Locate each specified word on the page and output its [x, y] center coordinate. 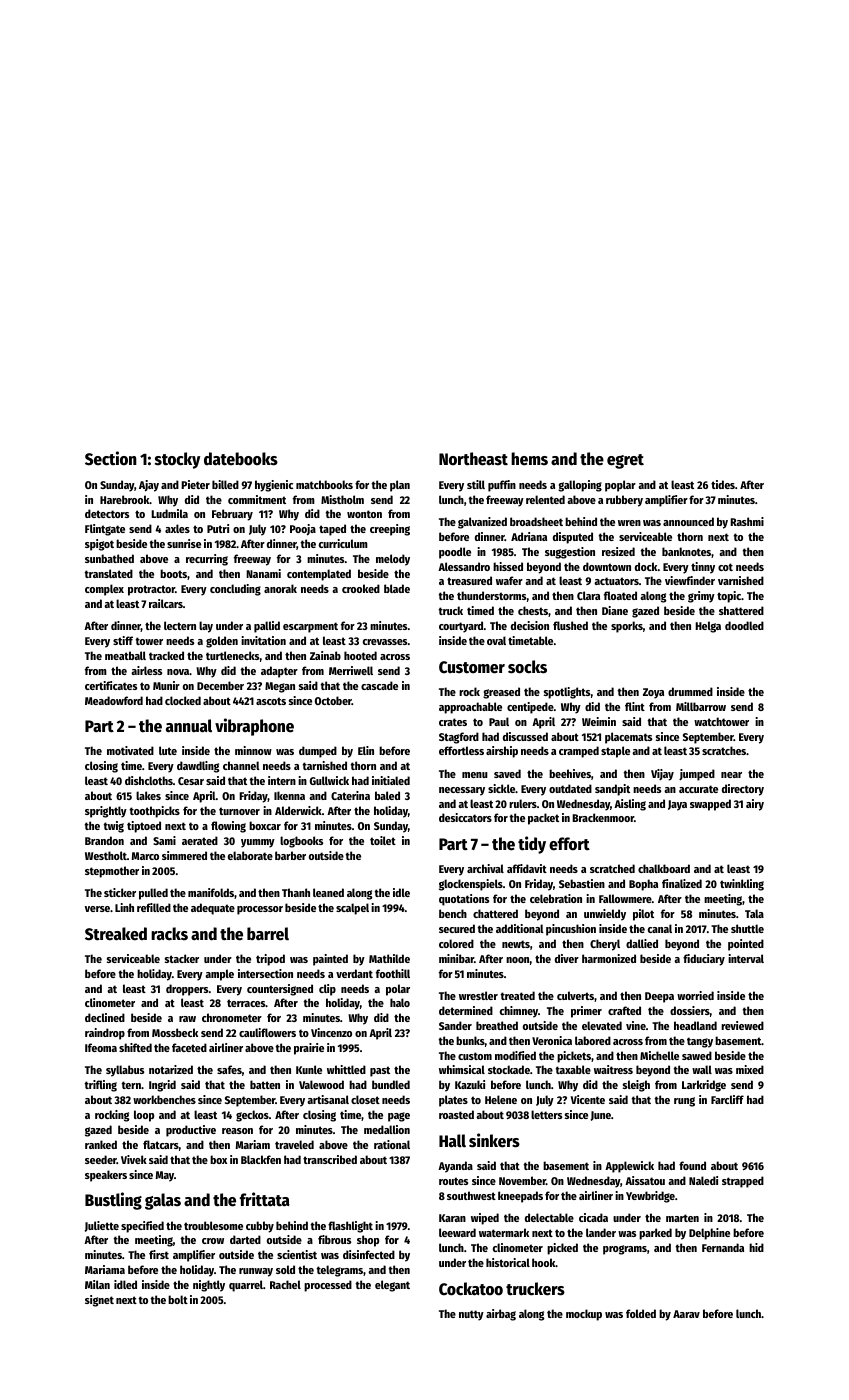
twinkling [742, 885]
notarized [171, 1069]
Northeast [473, 459]
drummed [690, 691]
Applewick [629, 1167]
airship [502, 752]
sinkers [494, 1140]
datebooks [241, 459]
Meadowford [114, 700]
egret [625, 461]
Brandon [104, 840]
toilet [383, 840]
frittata [265, 1199]
